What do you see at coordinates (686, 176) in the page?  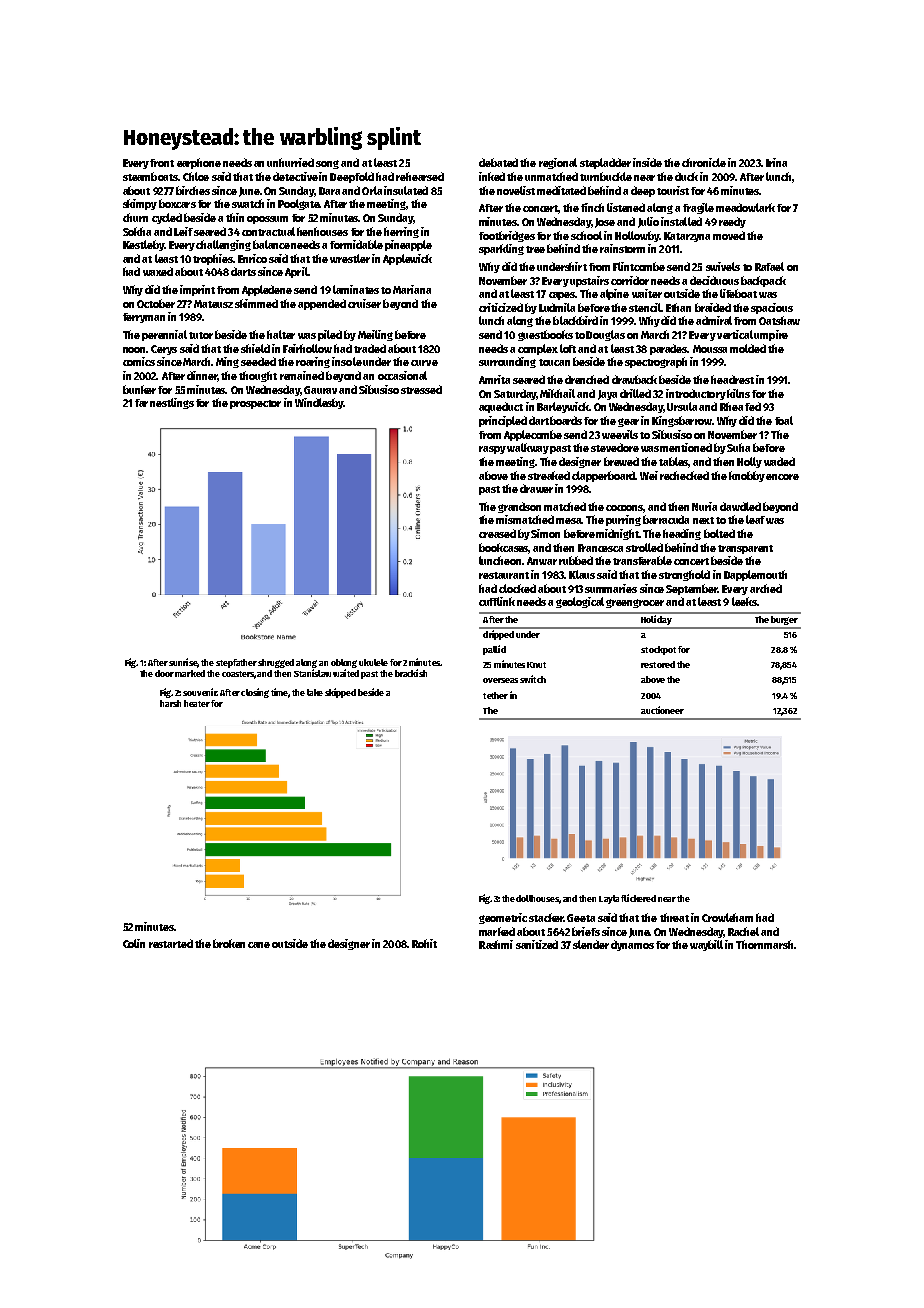 I see `duck` at bounding box center [686, 176].
